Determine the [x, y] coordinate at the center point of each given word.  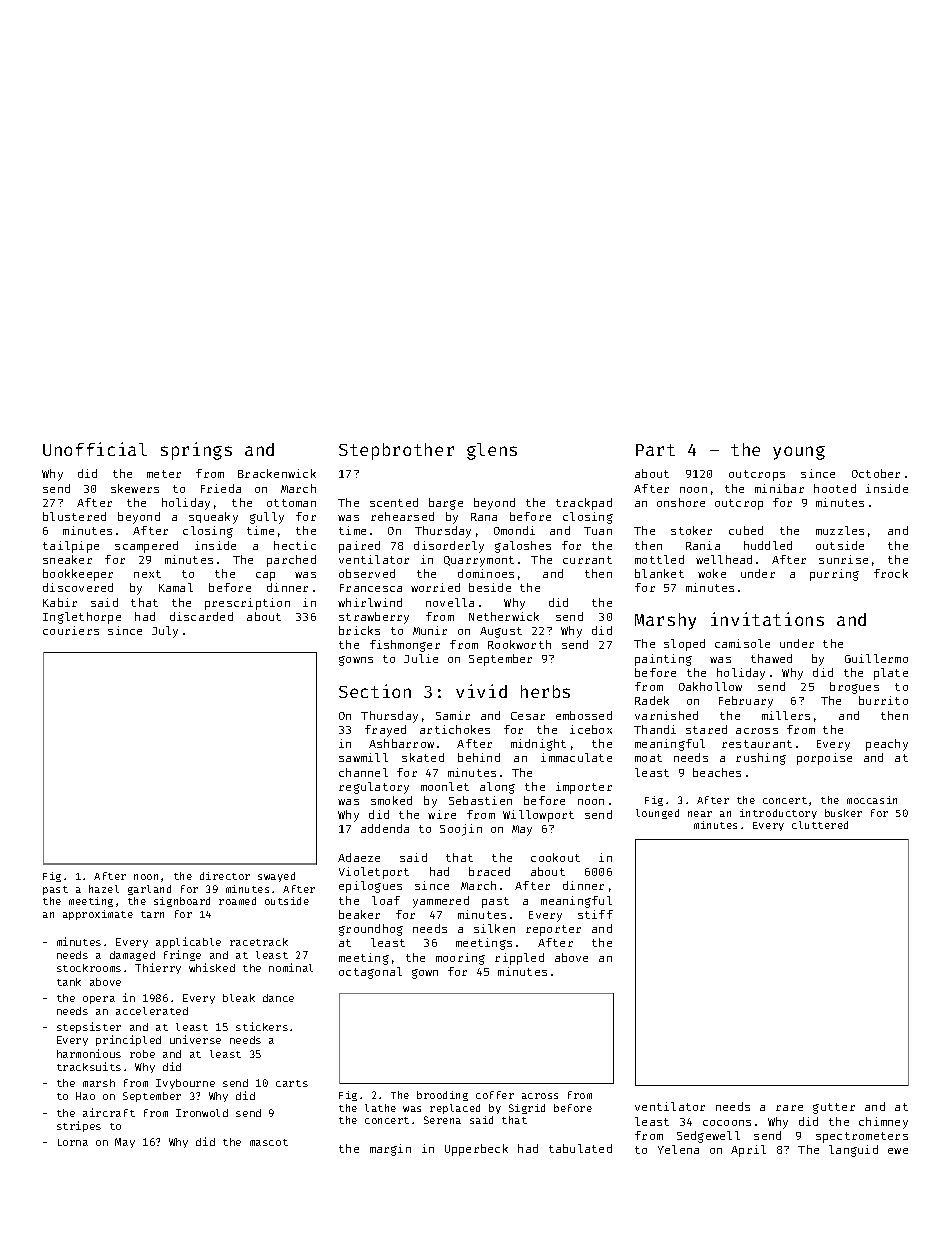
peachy [887, 745]
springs [196, 451]
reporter [553, 930]
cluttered [820, 825]
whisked [212, 967]
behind [479, 757]
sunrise [843, 559]
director [225, 876]
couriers [71, 630]
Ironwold [202, 1113]
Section [375, 691]
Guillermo [876, 658]
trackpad [584, 504]
